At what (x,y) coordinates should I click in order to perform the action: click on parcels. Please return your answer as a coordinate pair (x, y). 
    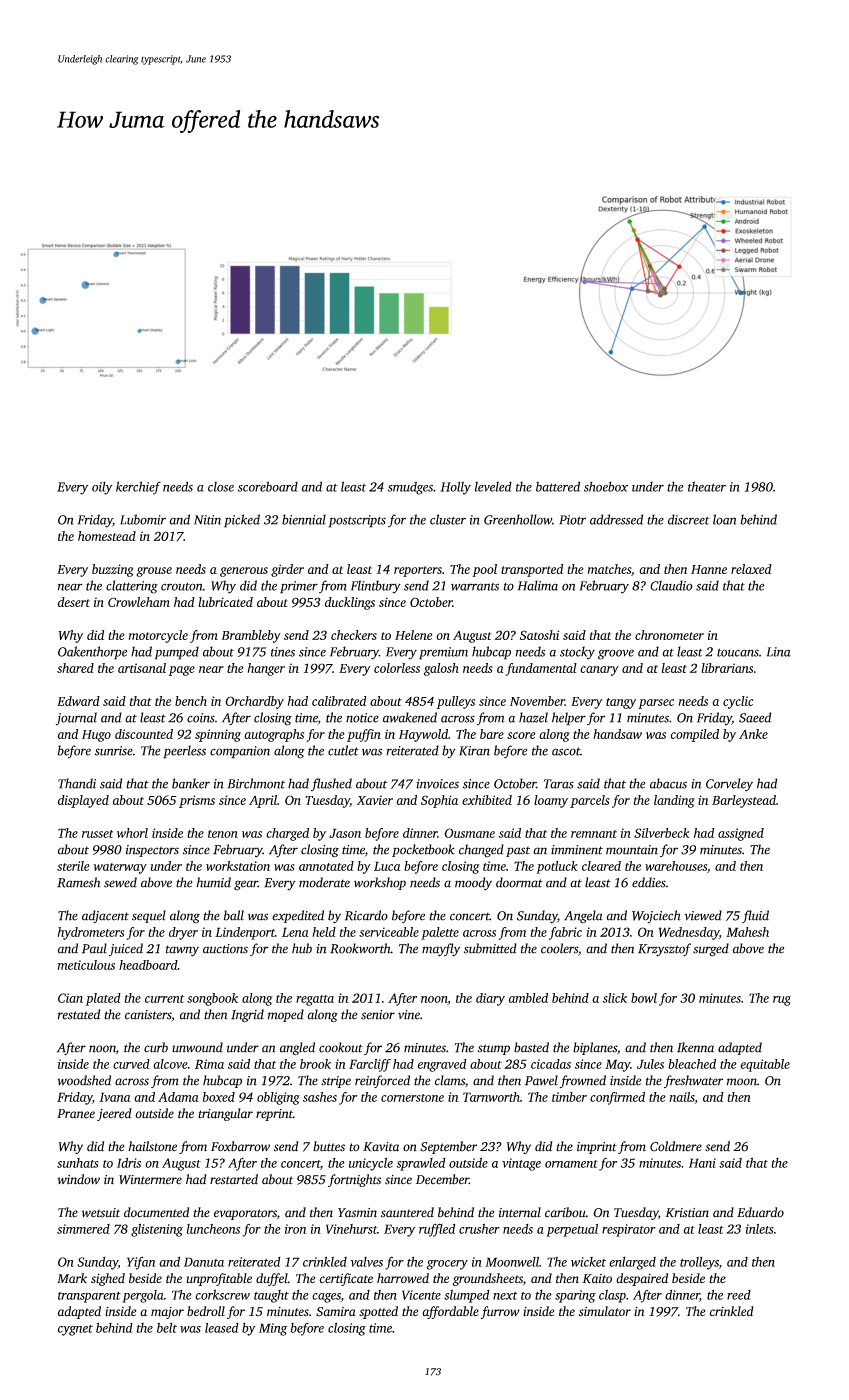
    Looking at the image, I should click on (589, 801).
